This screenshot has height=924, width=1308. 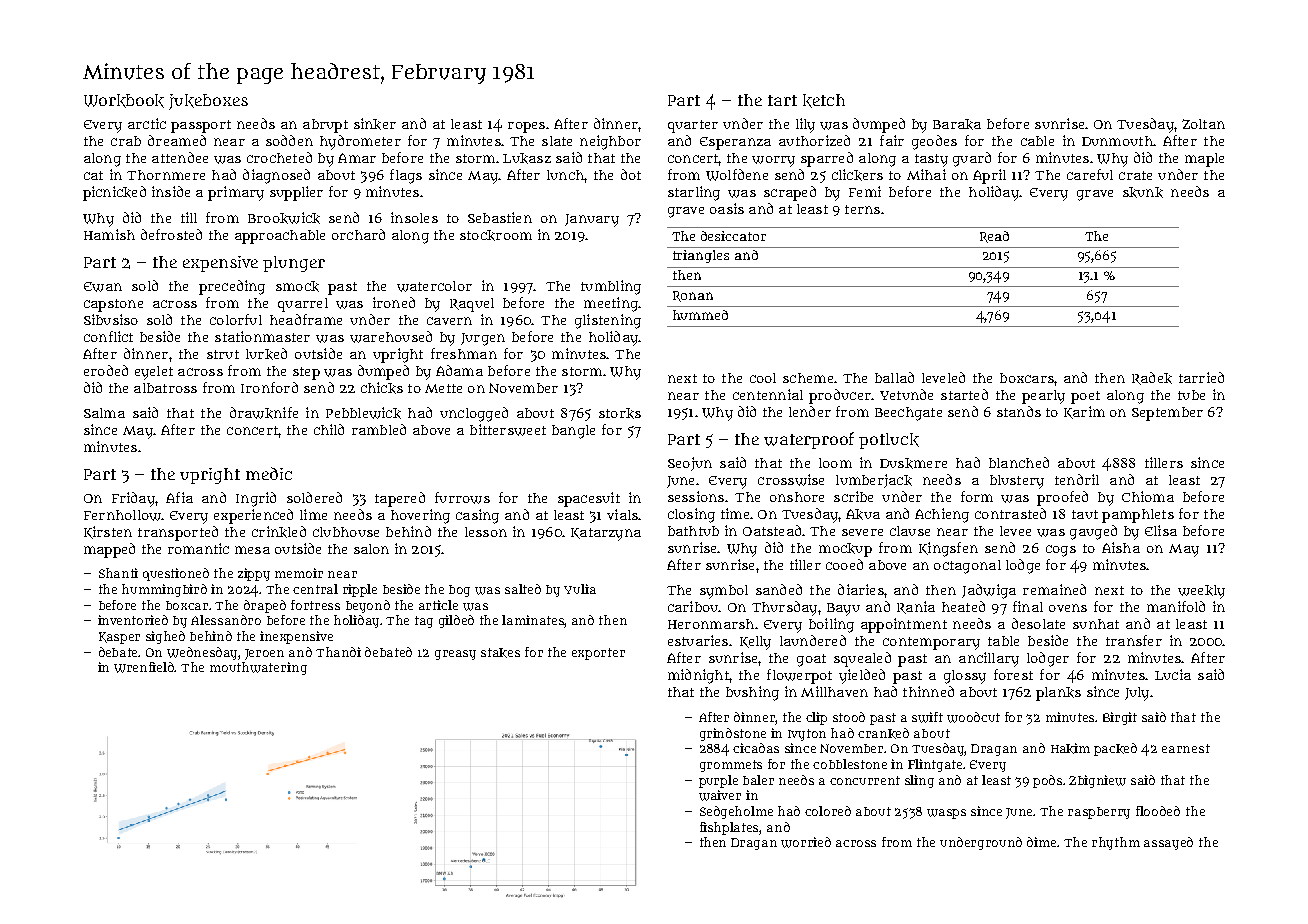 What do you see at coordinates (1148, 496) in the screenshot?
I see `Chioma` at bounding box center [1148, 496].
